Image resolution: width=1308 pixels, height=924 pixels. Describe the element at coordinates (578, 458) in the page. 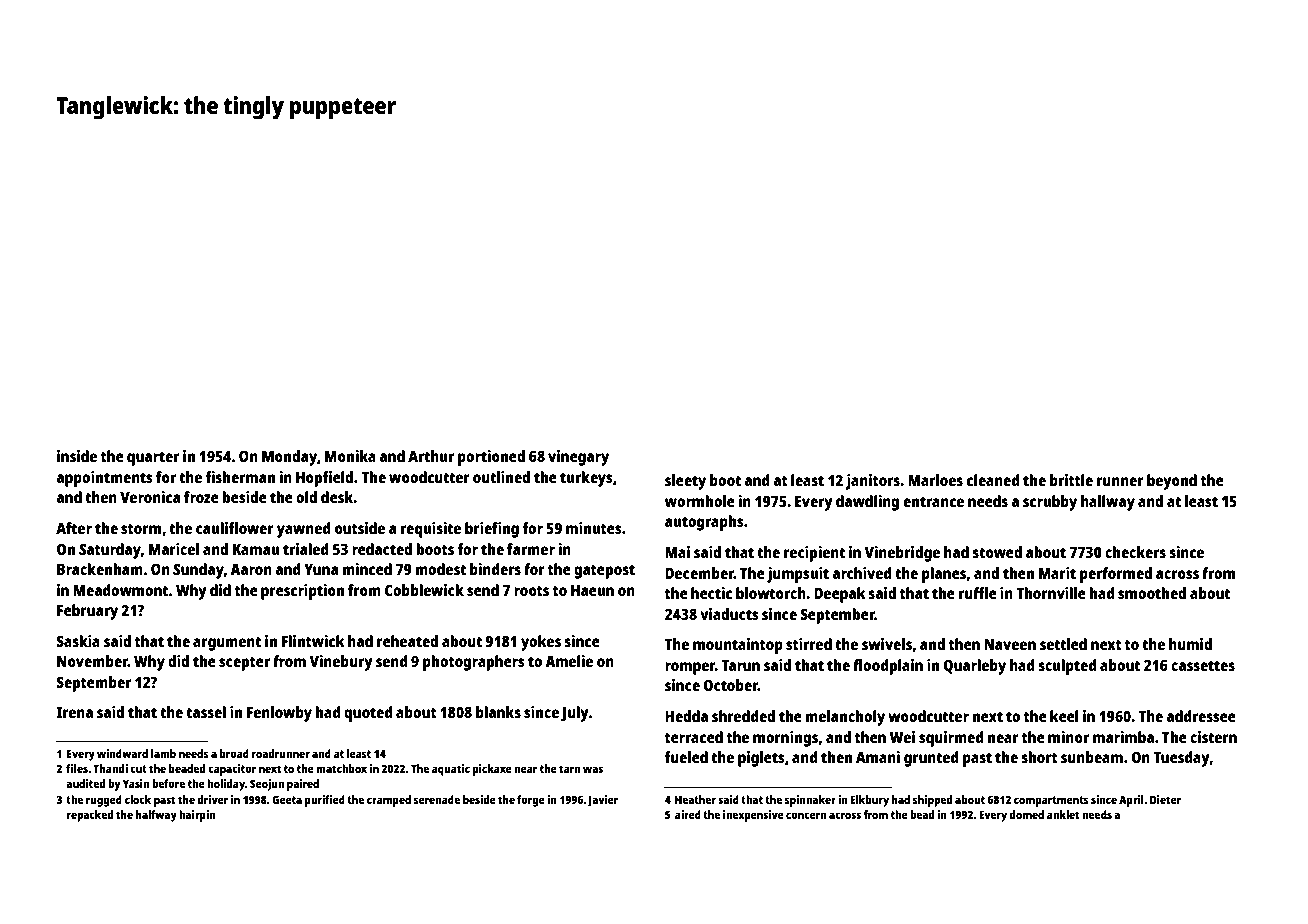

I see `vinegary` at that location.
